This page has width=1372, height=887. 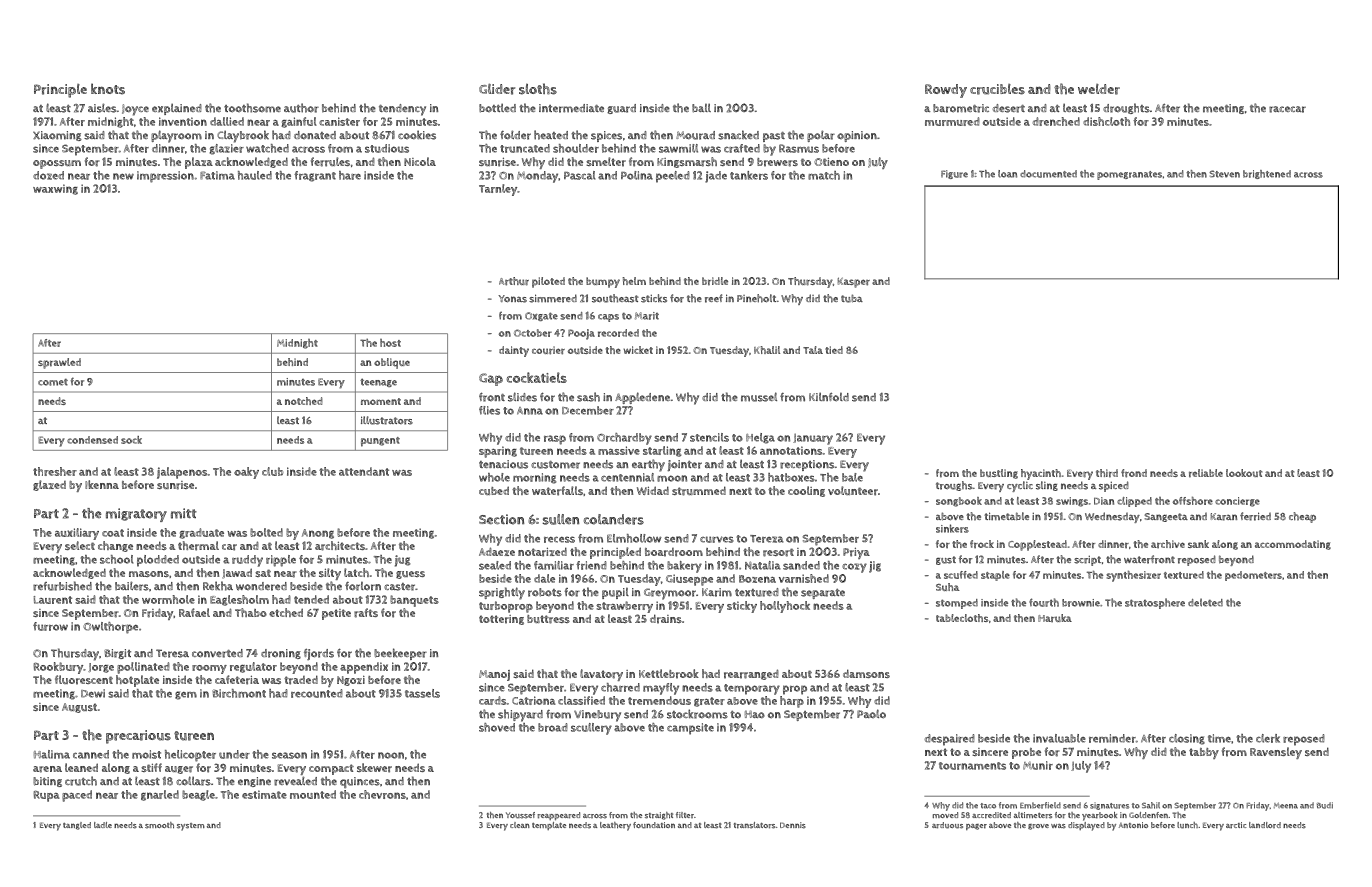 What do you see at coordinates (190, 756) in the page?
I see `helicopter` at bounding box center [190, 756].
